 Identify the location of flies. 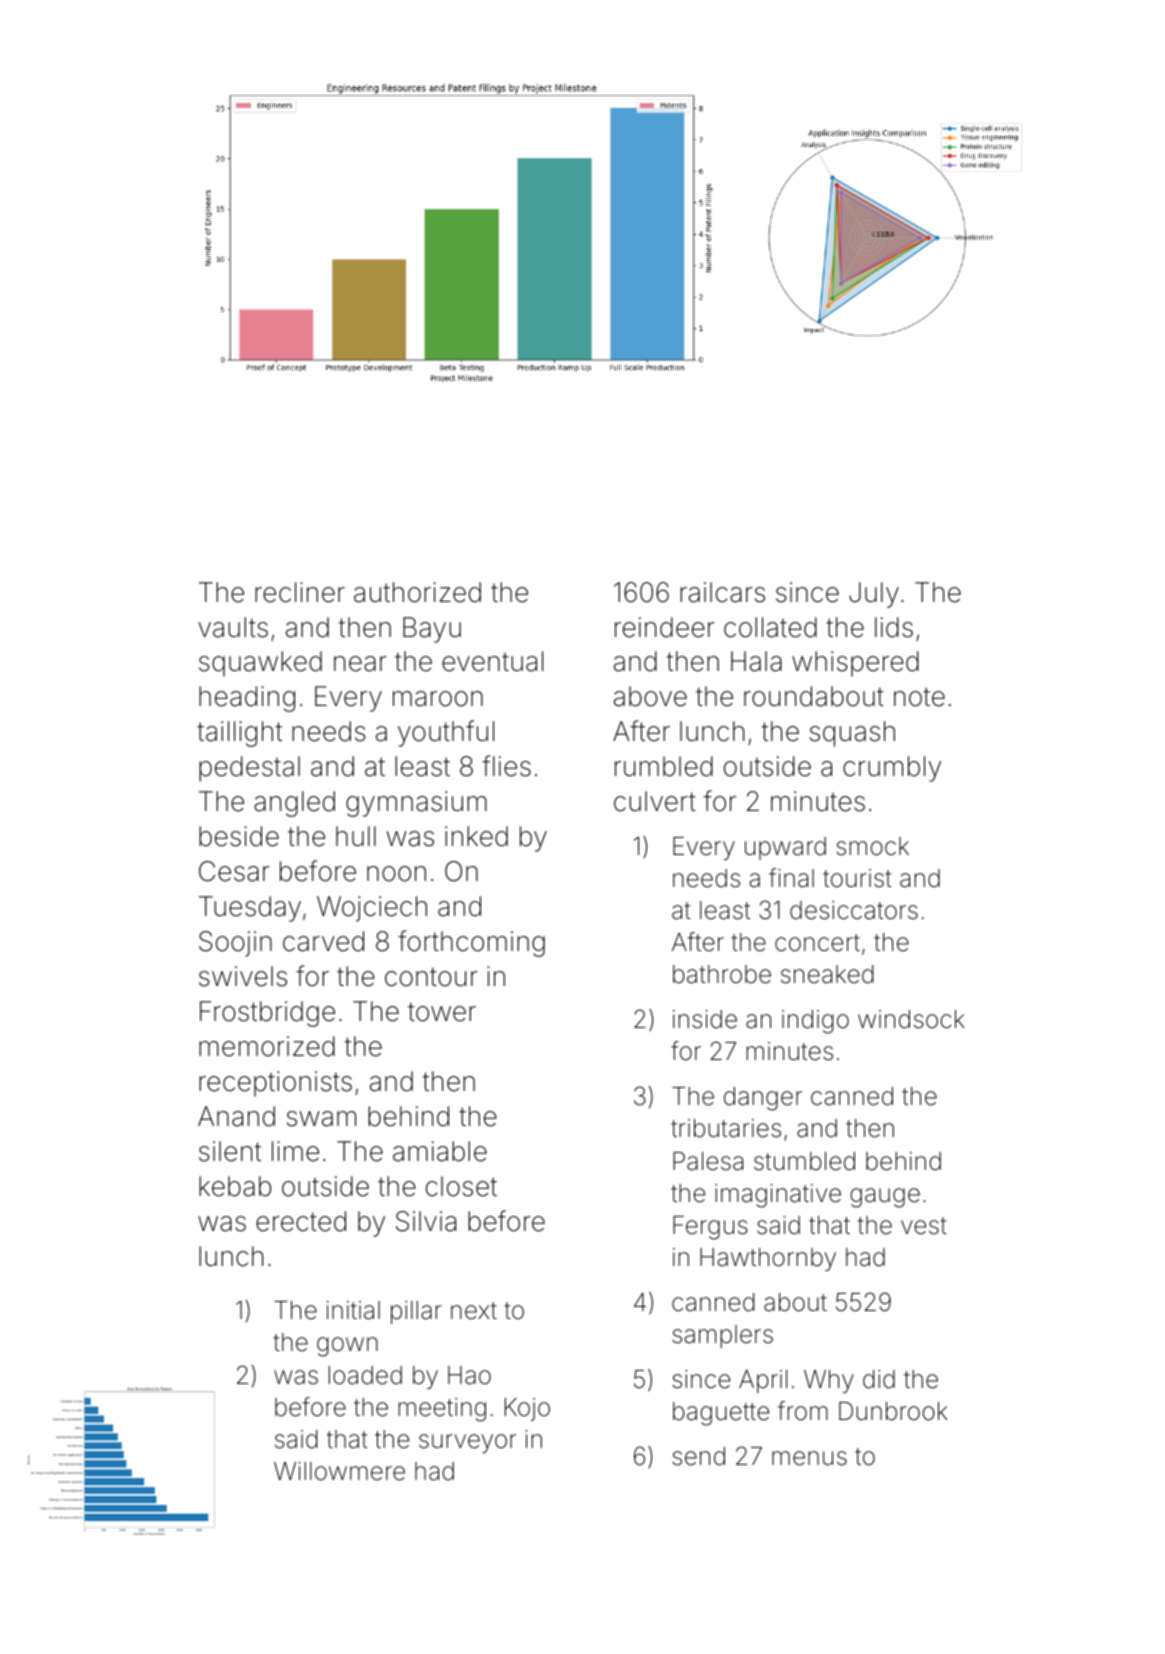
(506, 766).
